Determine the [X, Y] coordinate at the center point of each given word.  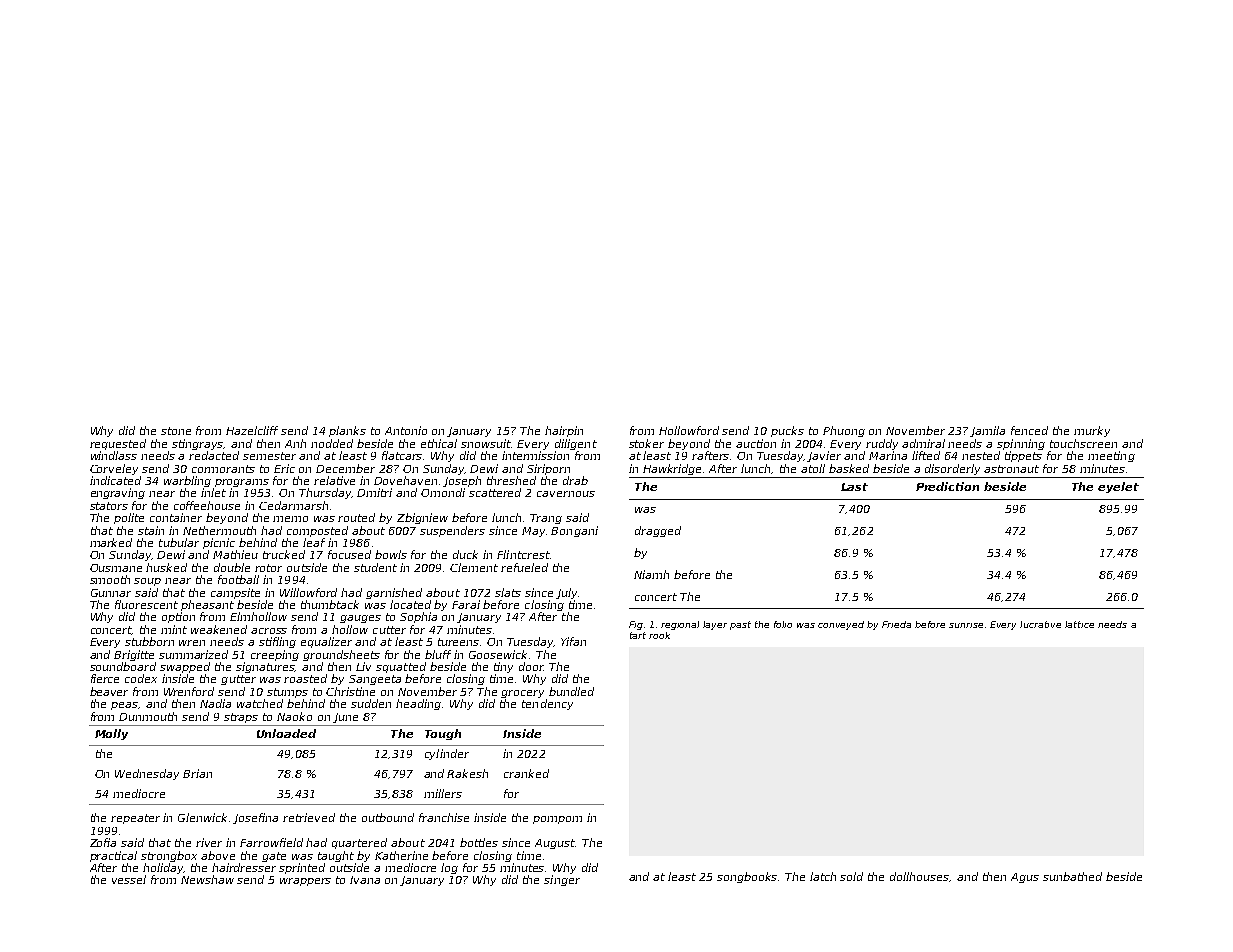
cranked [526, 773]
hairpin [564, 431]
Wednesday [147, 774]
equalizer [326, 642]
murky [1092, 431]
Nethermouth [219, 530]
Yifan [573, 641]
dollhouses [920, 877]
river [209, 842]
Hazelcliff [252, 430]
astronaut [1011, 469]
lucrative [1040, 624]
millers [443, 793]
